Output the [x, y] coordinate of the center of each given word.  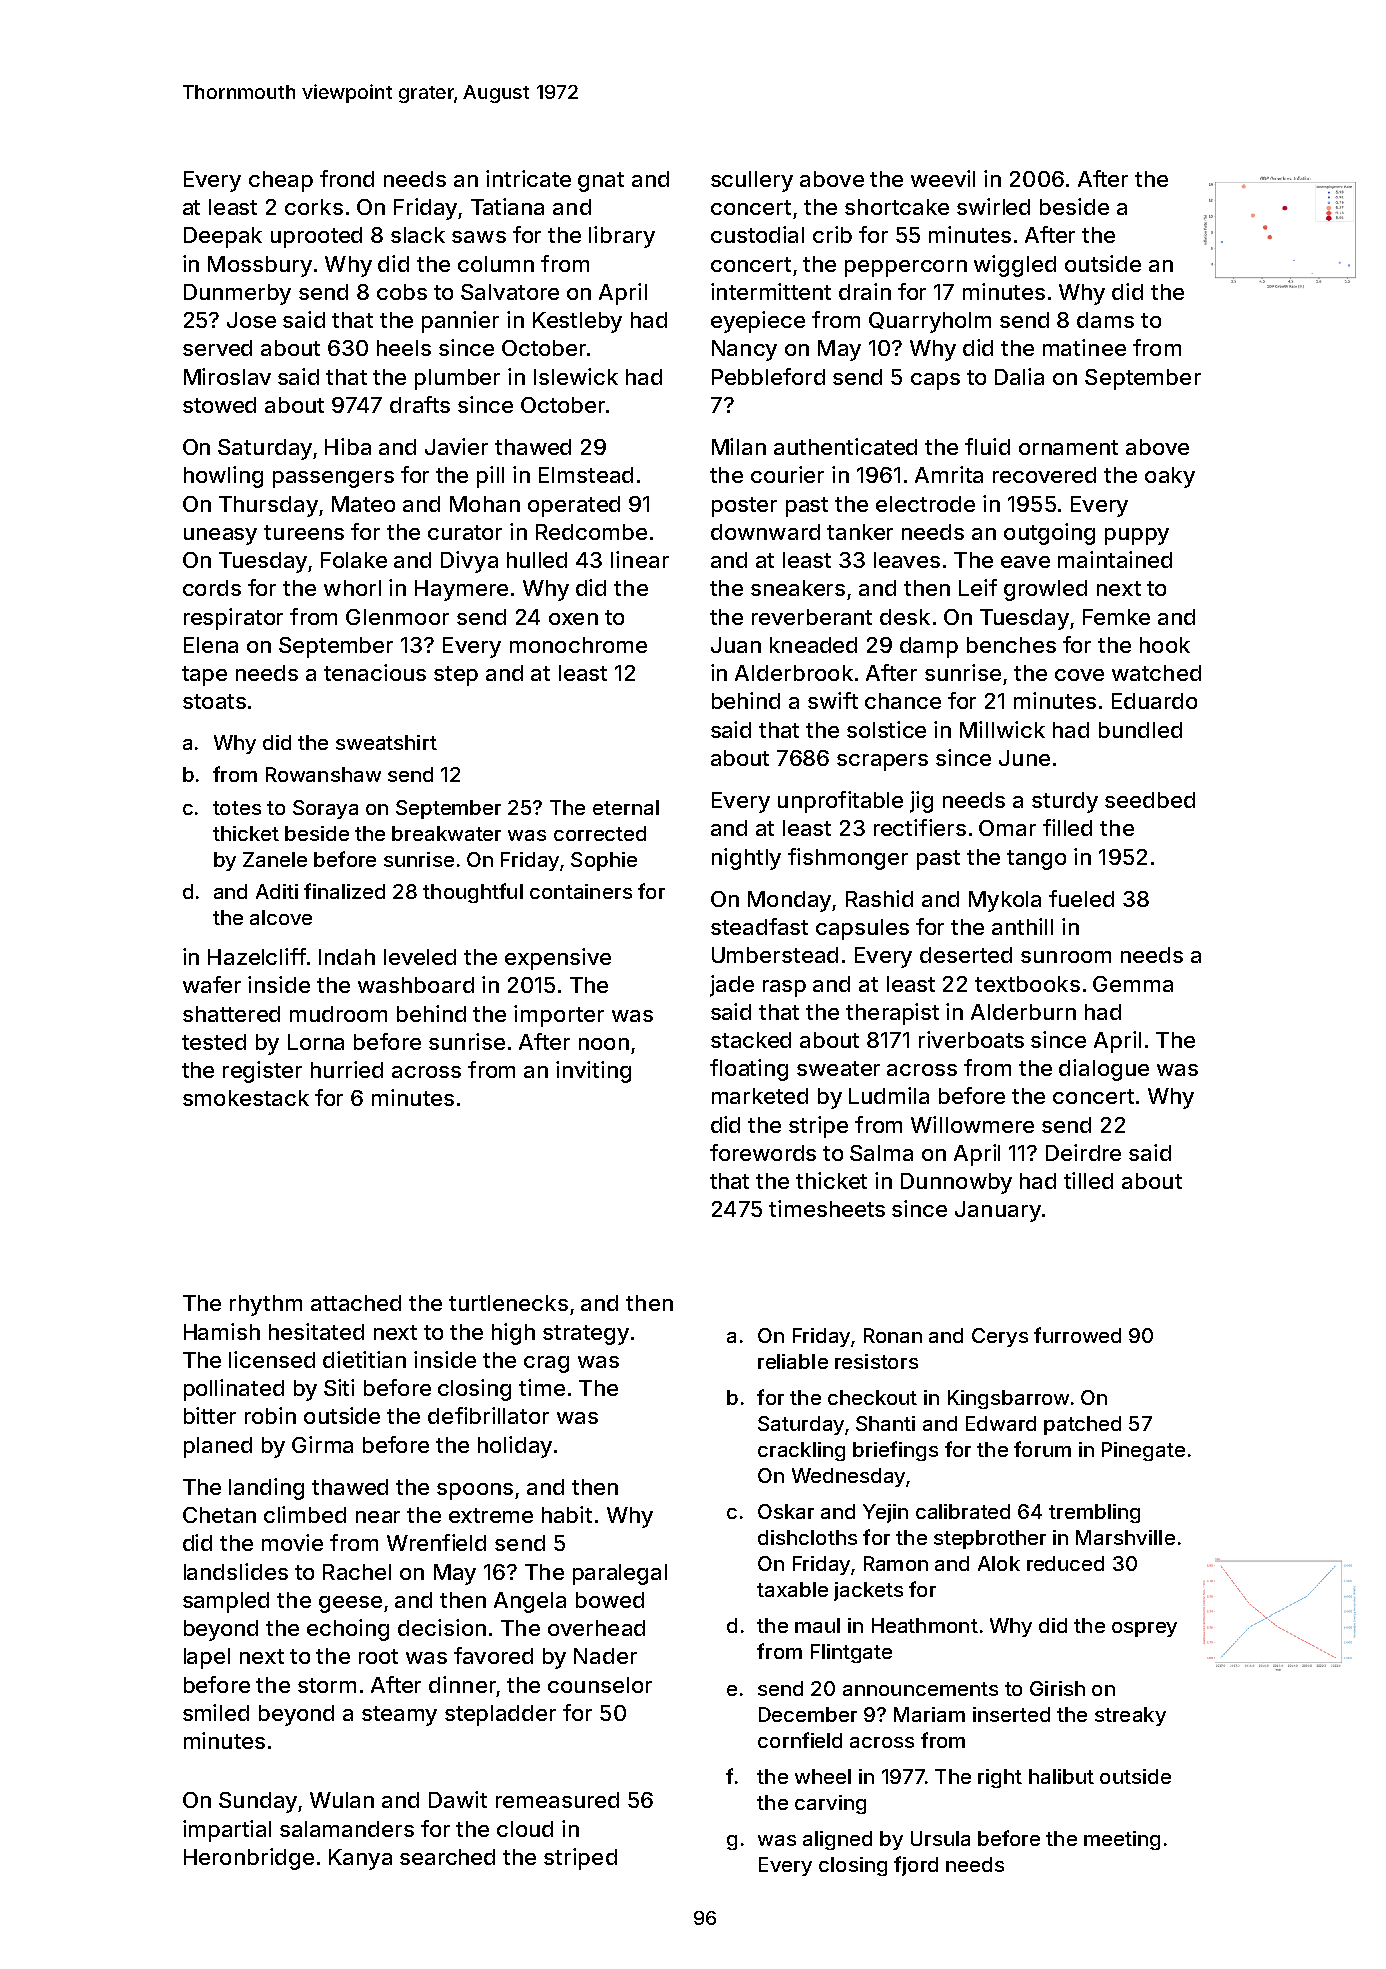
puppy [1137, 536]
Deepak [223, 237]
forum [1042, 1449]
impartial [227, 1831]
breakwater [446, 833]
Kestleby [577, 322]
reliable [793, 1361]
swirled [993, 206]
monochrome [578, 645]
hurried [347, 1069]
